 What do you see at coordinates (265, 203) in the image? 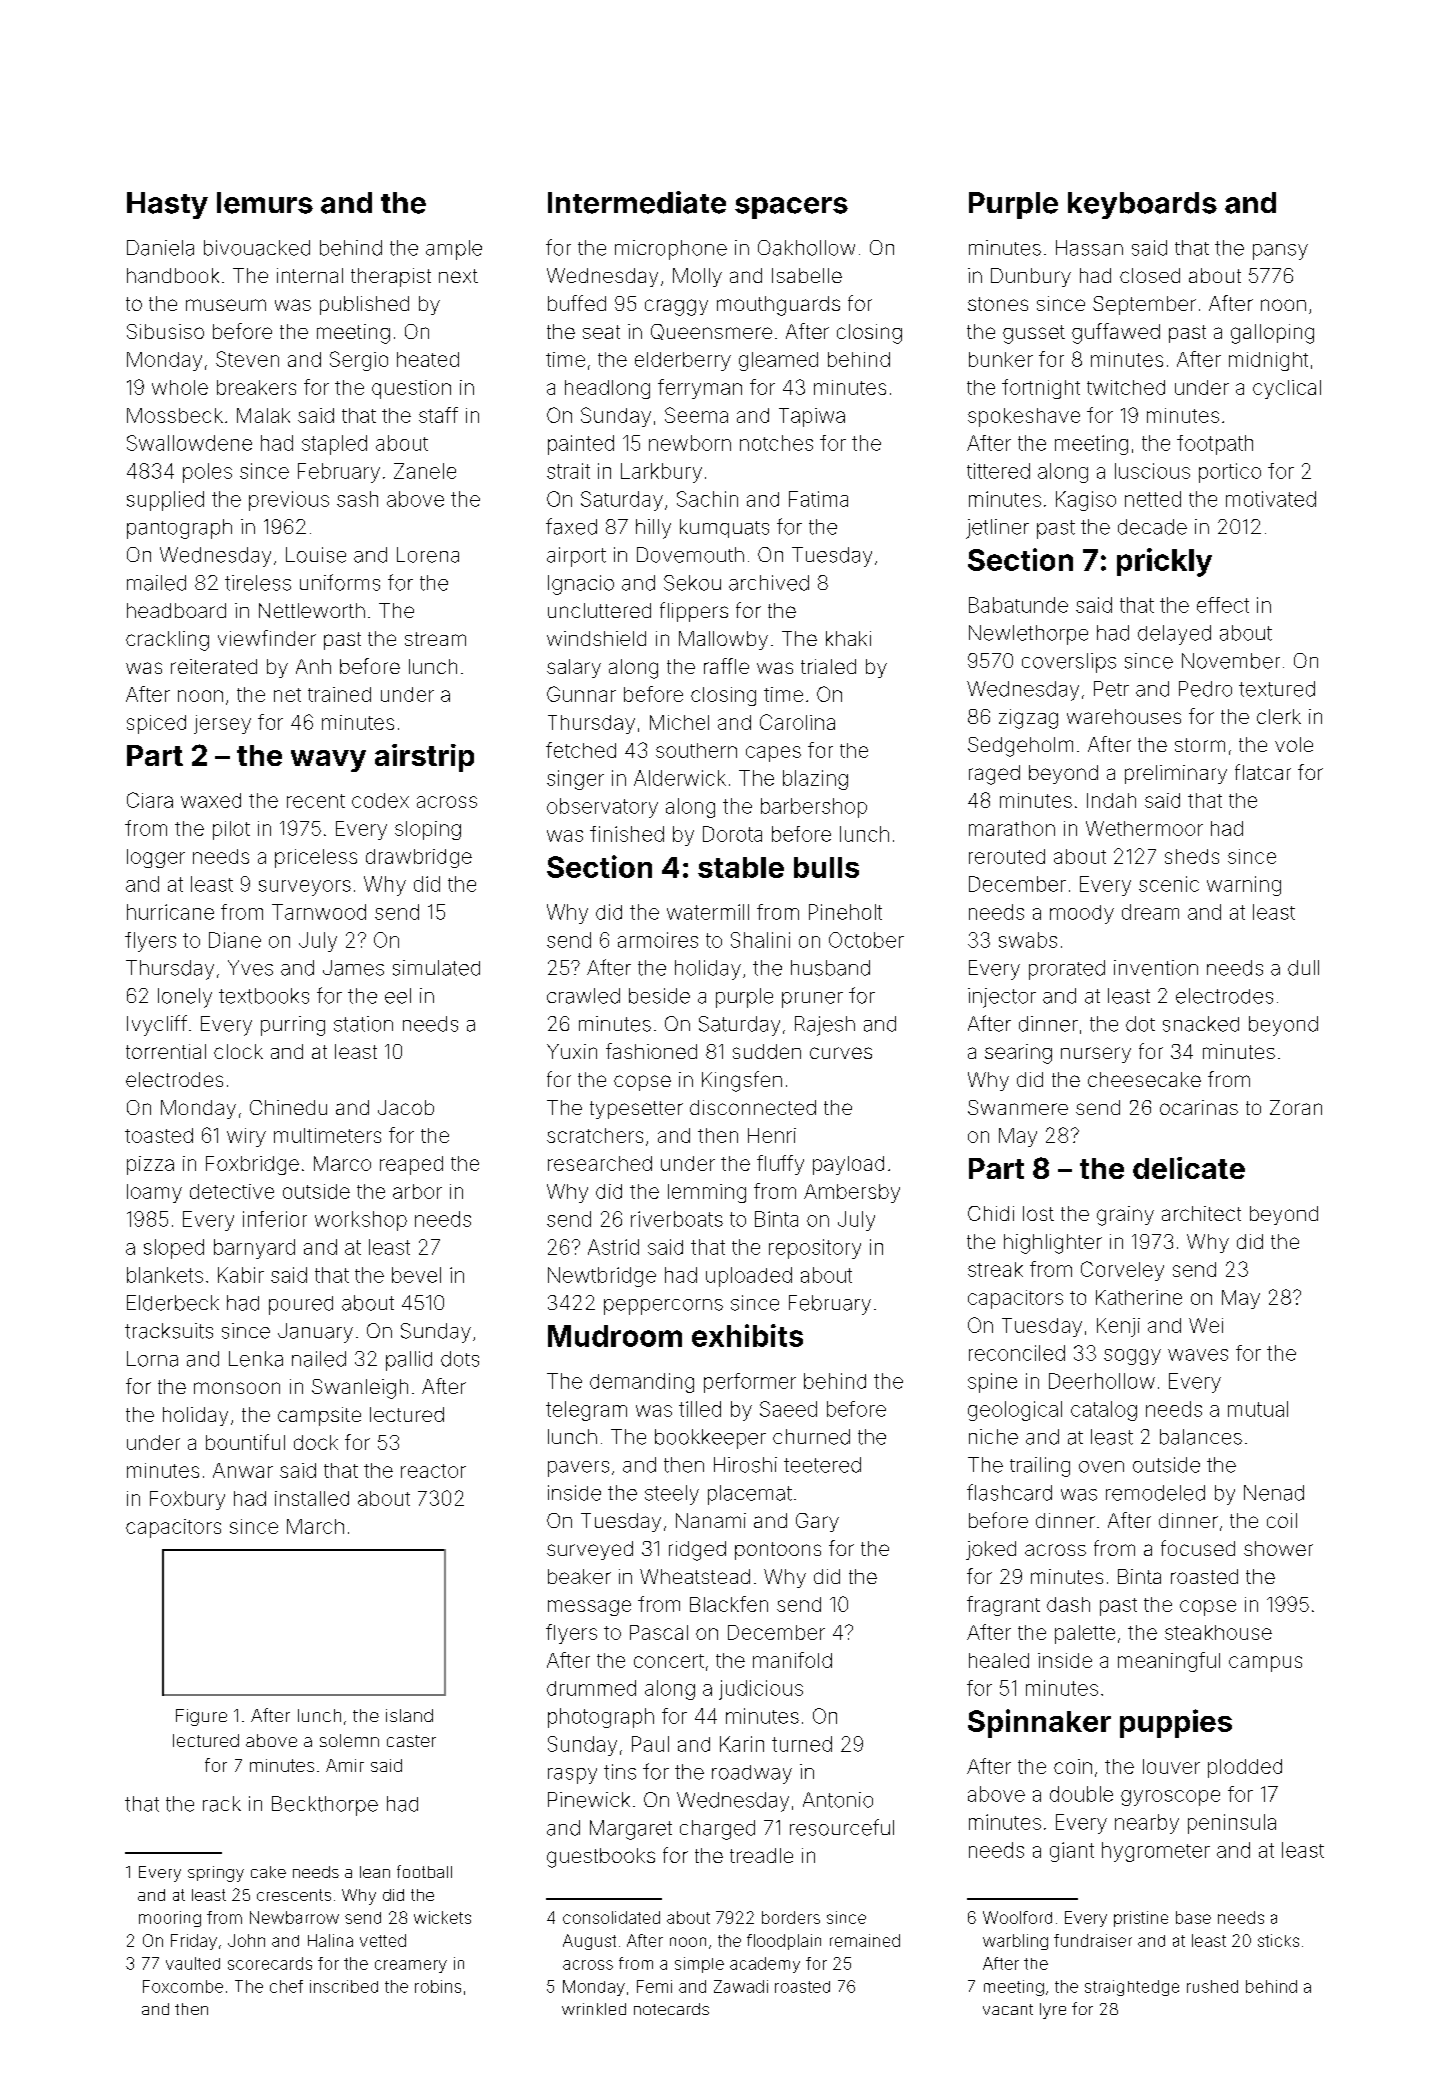
I see `lemurs` at bounding box center [265, 203].
